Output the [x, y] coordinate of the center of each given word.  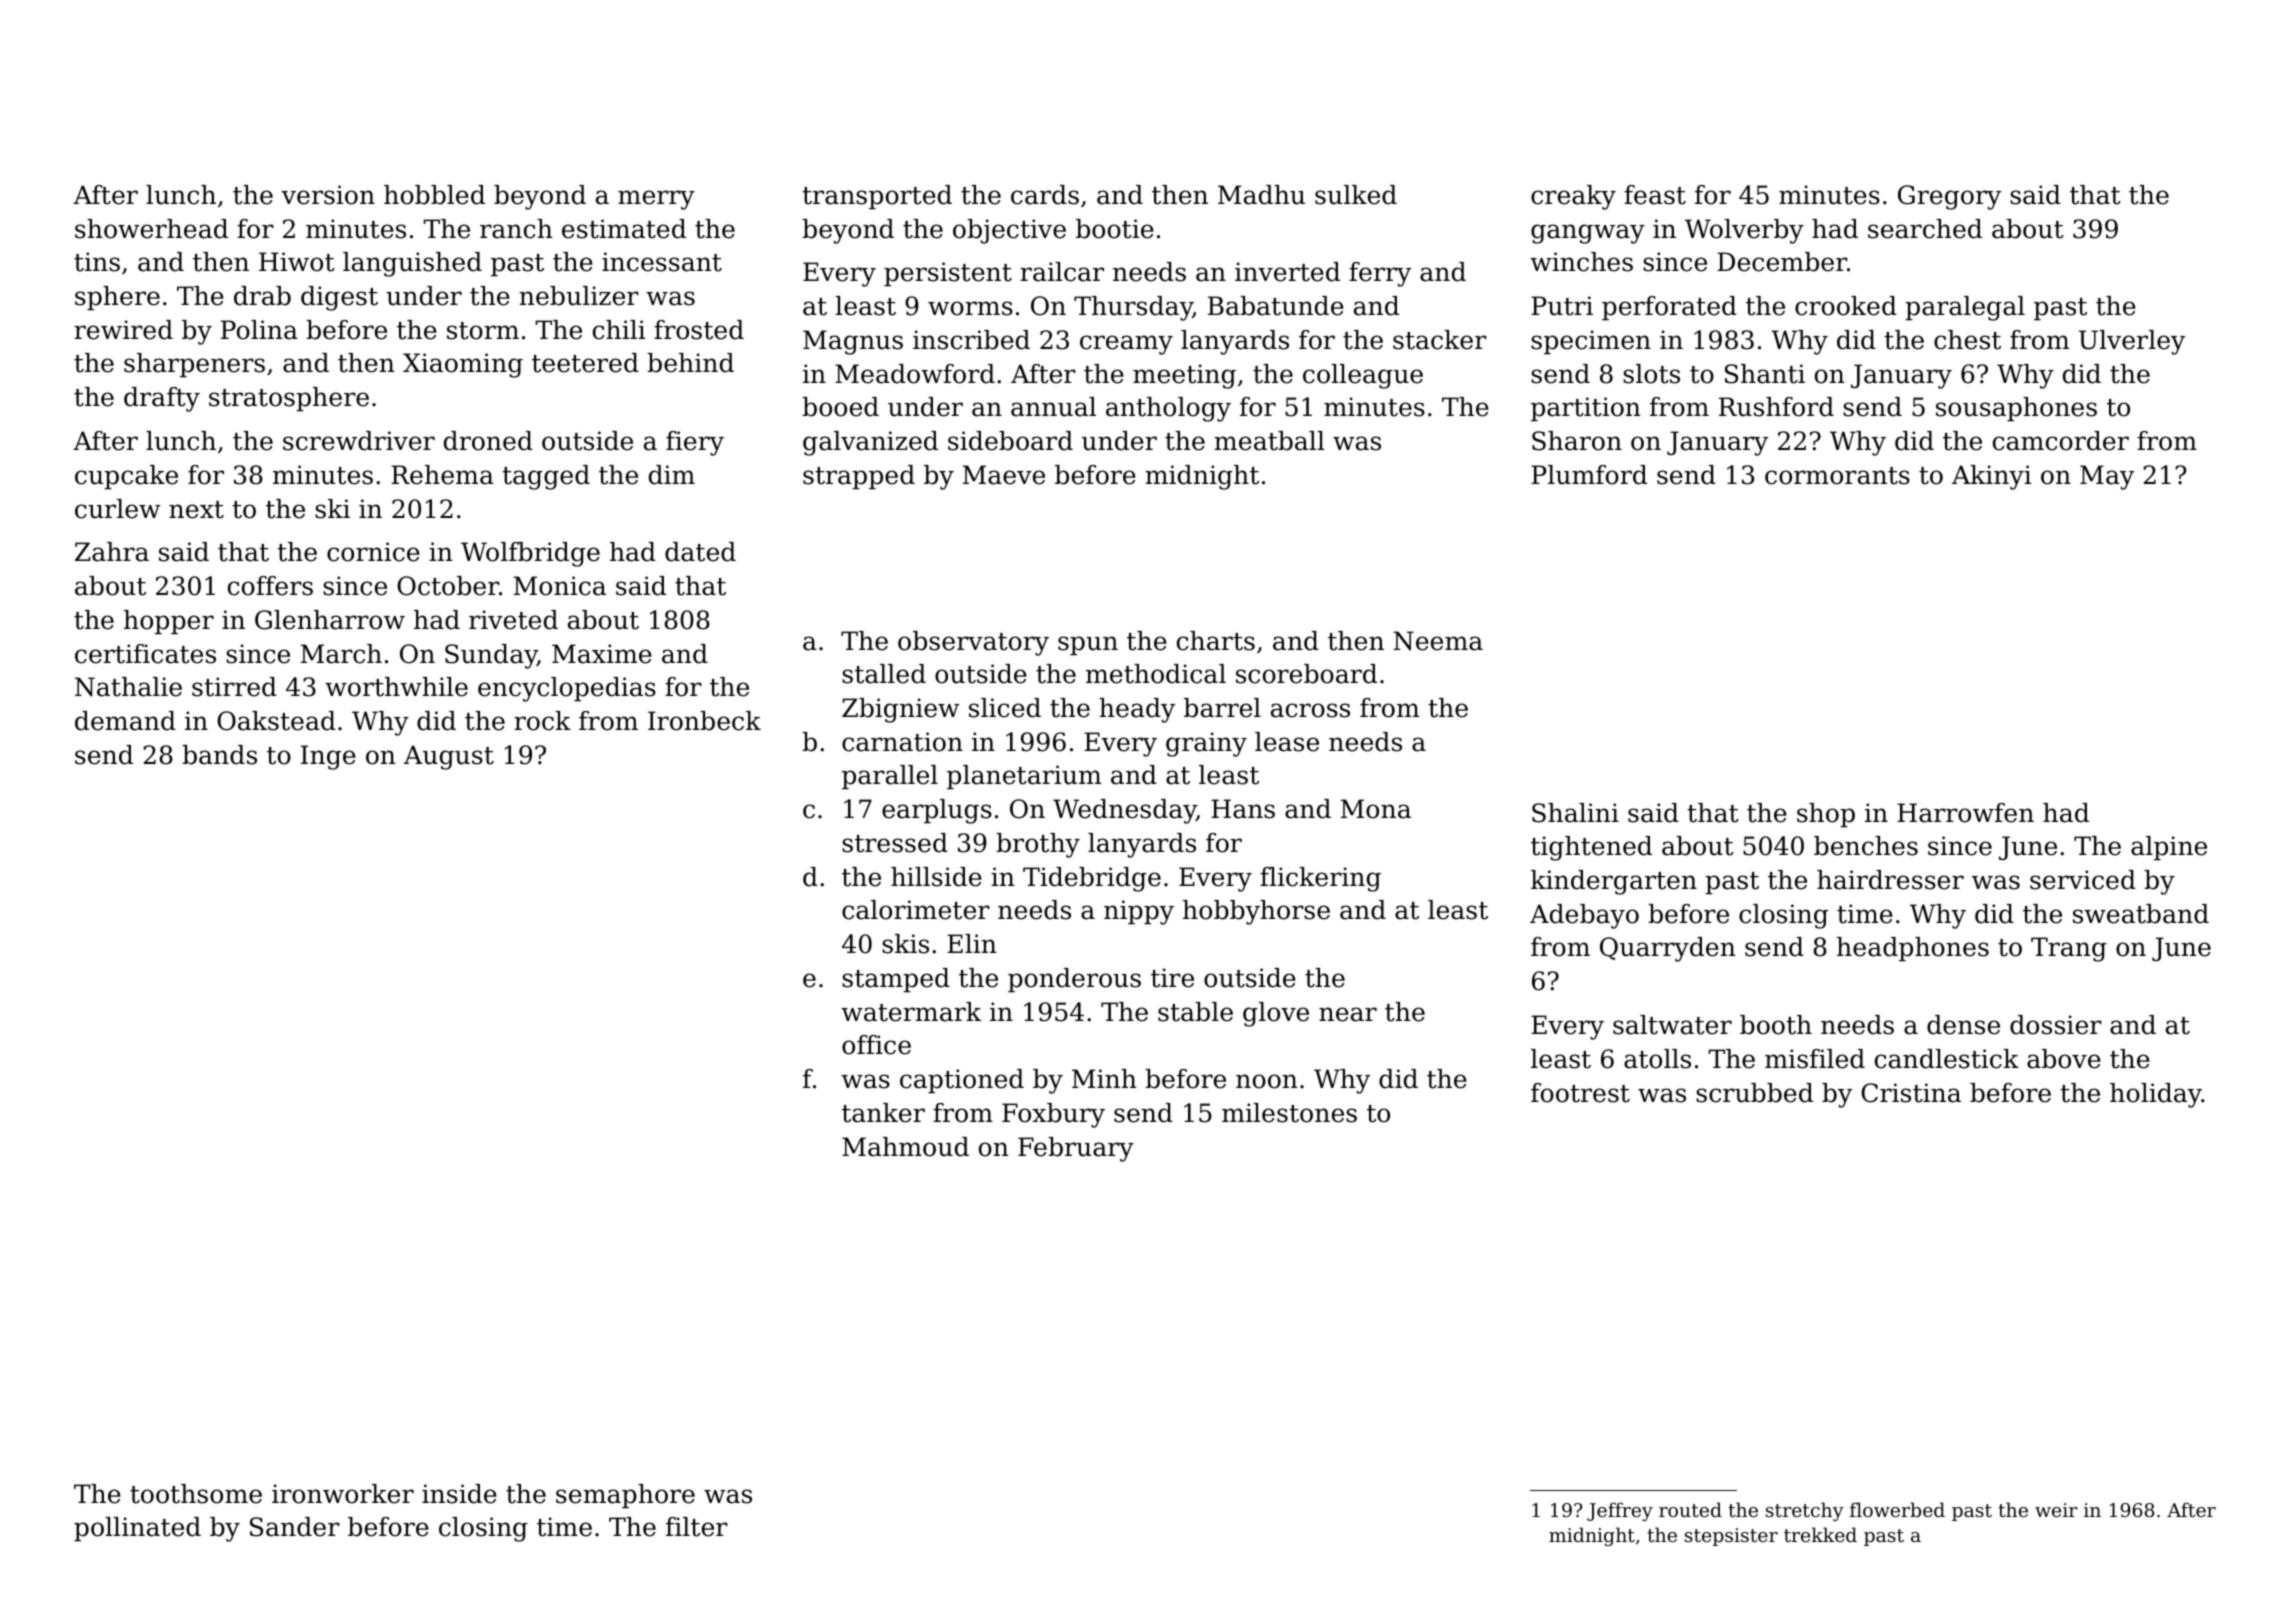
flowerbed [1897, 1509]
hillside [936, 877]
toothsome [196, 1494]
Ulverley [2132, 342]
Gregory [1949, 197]
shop [1826, 815]
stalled [884, 674]
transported [877, 197]
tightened [1591, 848]
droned [488, 441]
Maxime [602, 654]
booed [840, 407]
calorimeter [916, 910]
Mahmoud [905, 1147]
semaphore [625, 1496]
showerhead [151, 229]
